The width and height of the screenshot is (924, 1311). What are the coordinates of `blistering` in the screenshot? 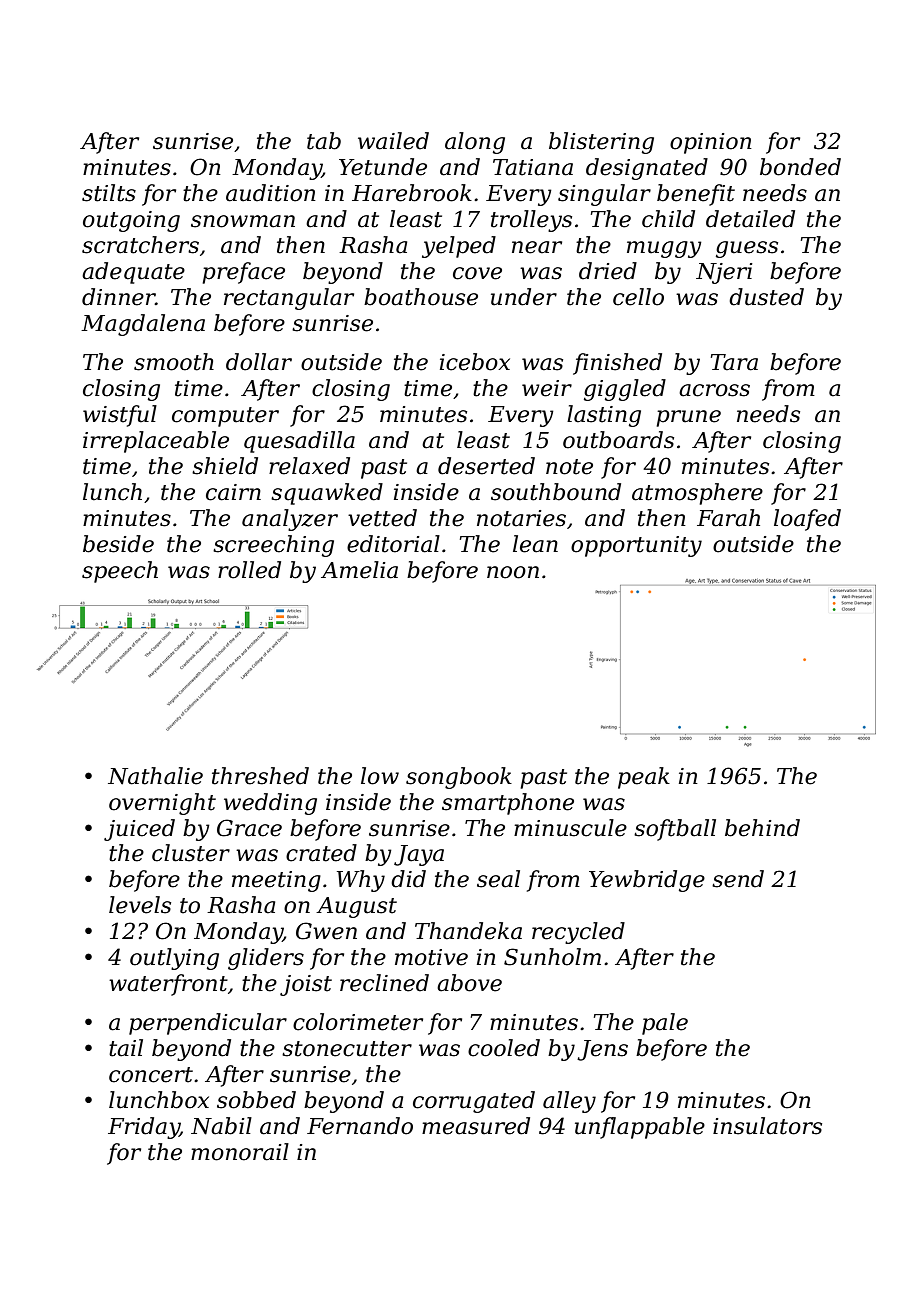 It's located at (601, 143).
